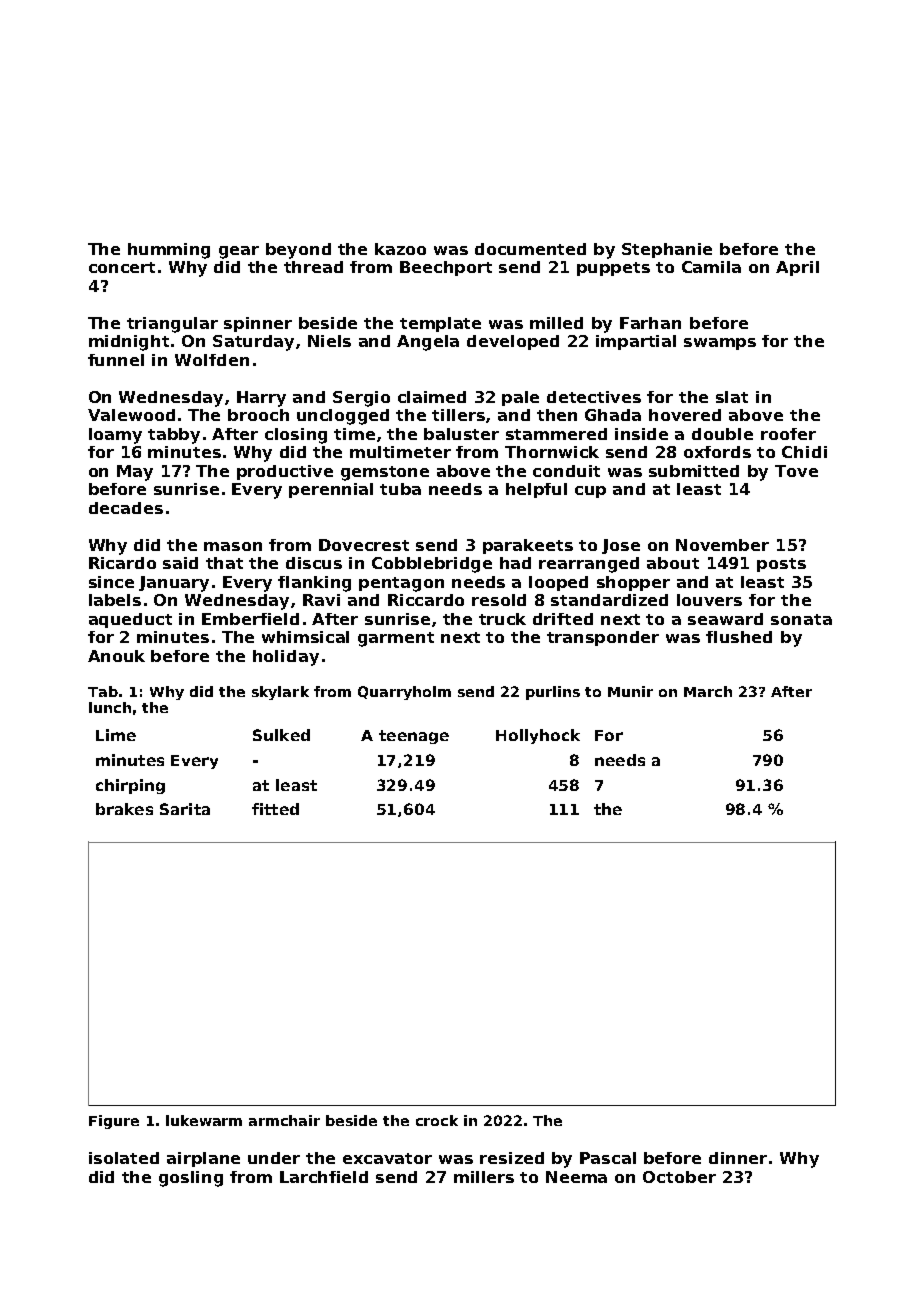 This screenshot has height=1314, width=924. Describe the element at coordinates (281, 735) in the screenshot. I see `Sulked` at that location.
